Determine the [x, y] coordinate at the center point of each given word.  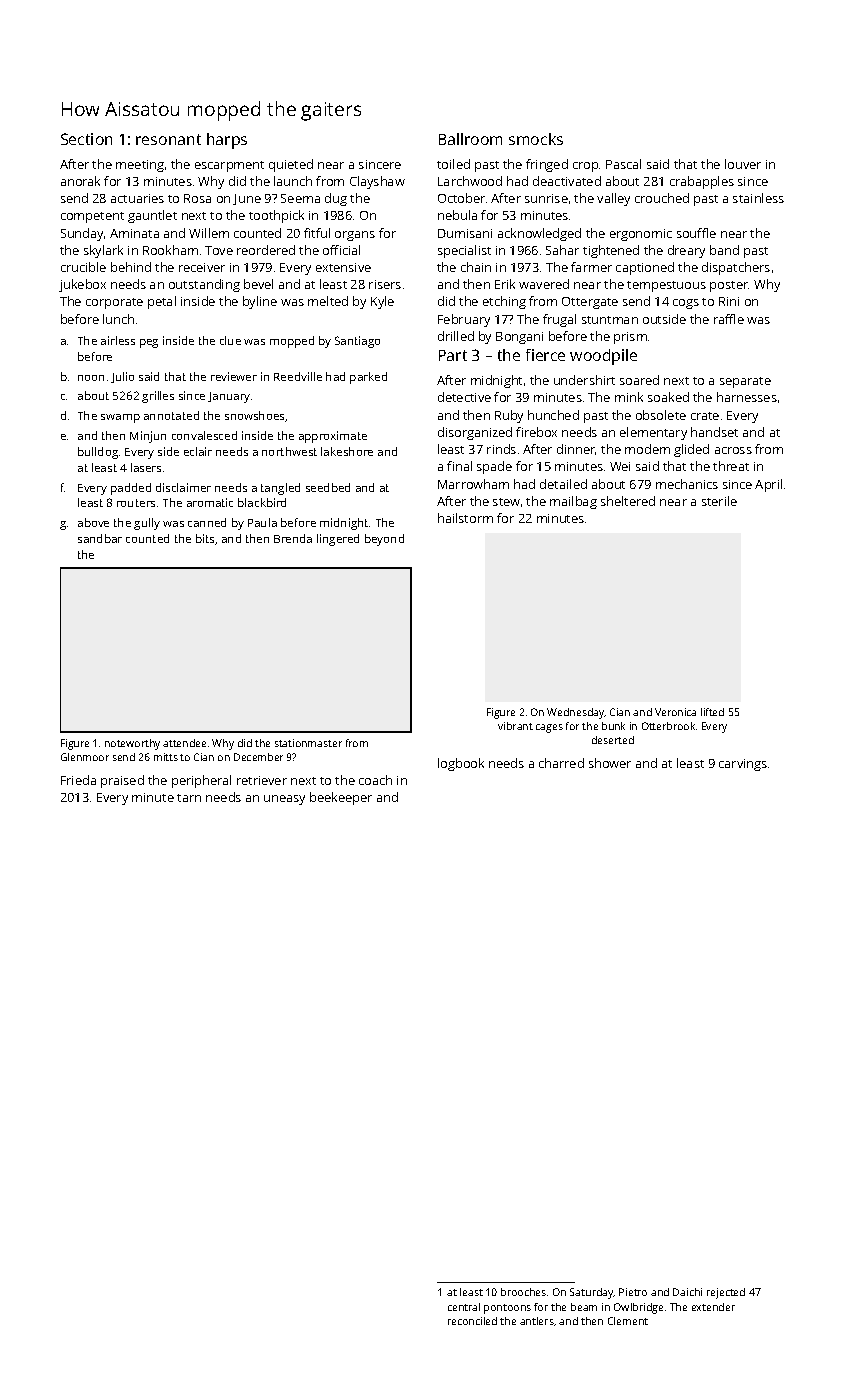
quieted [291, 165]
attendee [184, 743]
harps [227, 141]
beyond [384, 540]
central [464, 1307]
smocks [536, 139]
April [768, 485]
